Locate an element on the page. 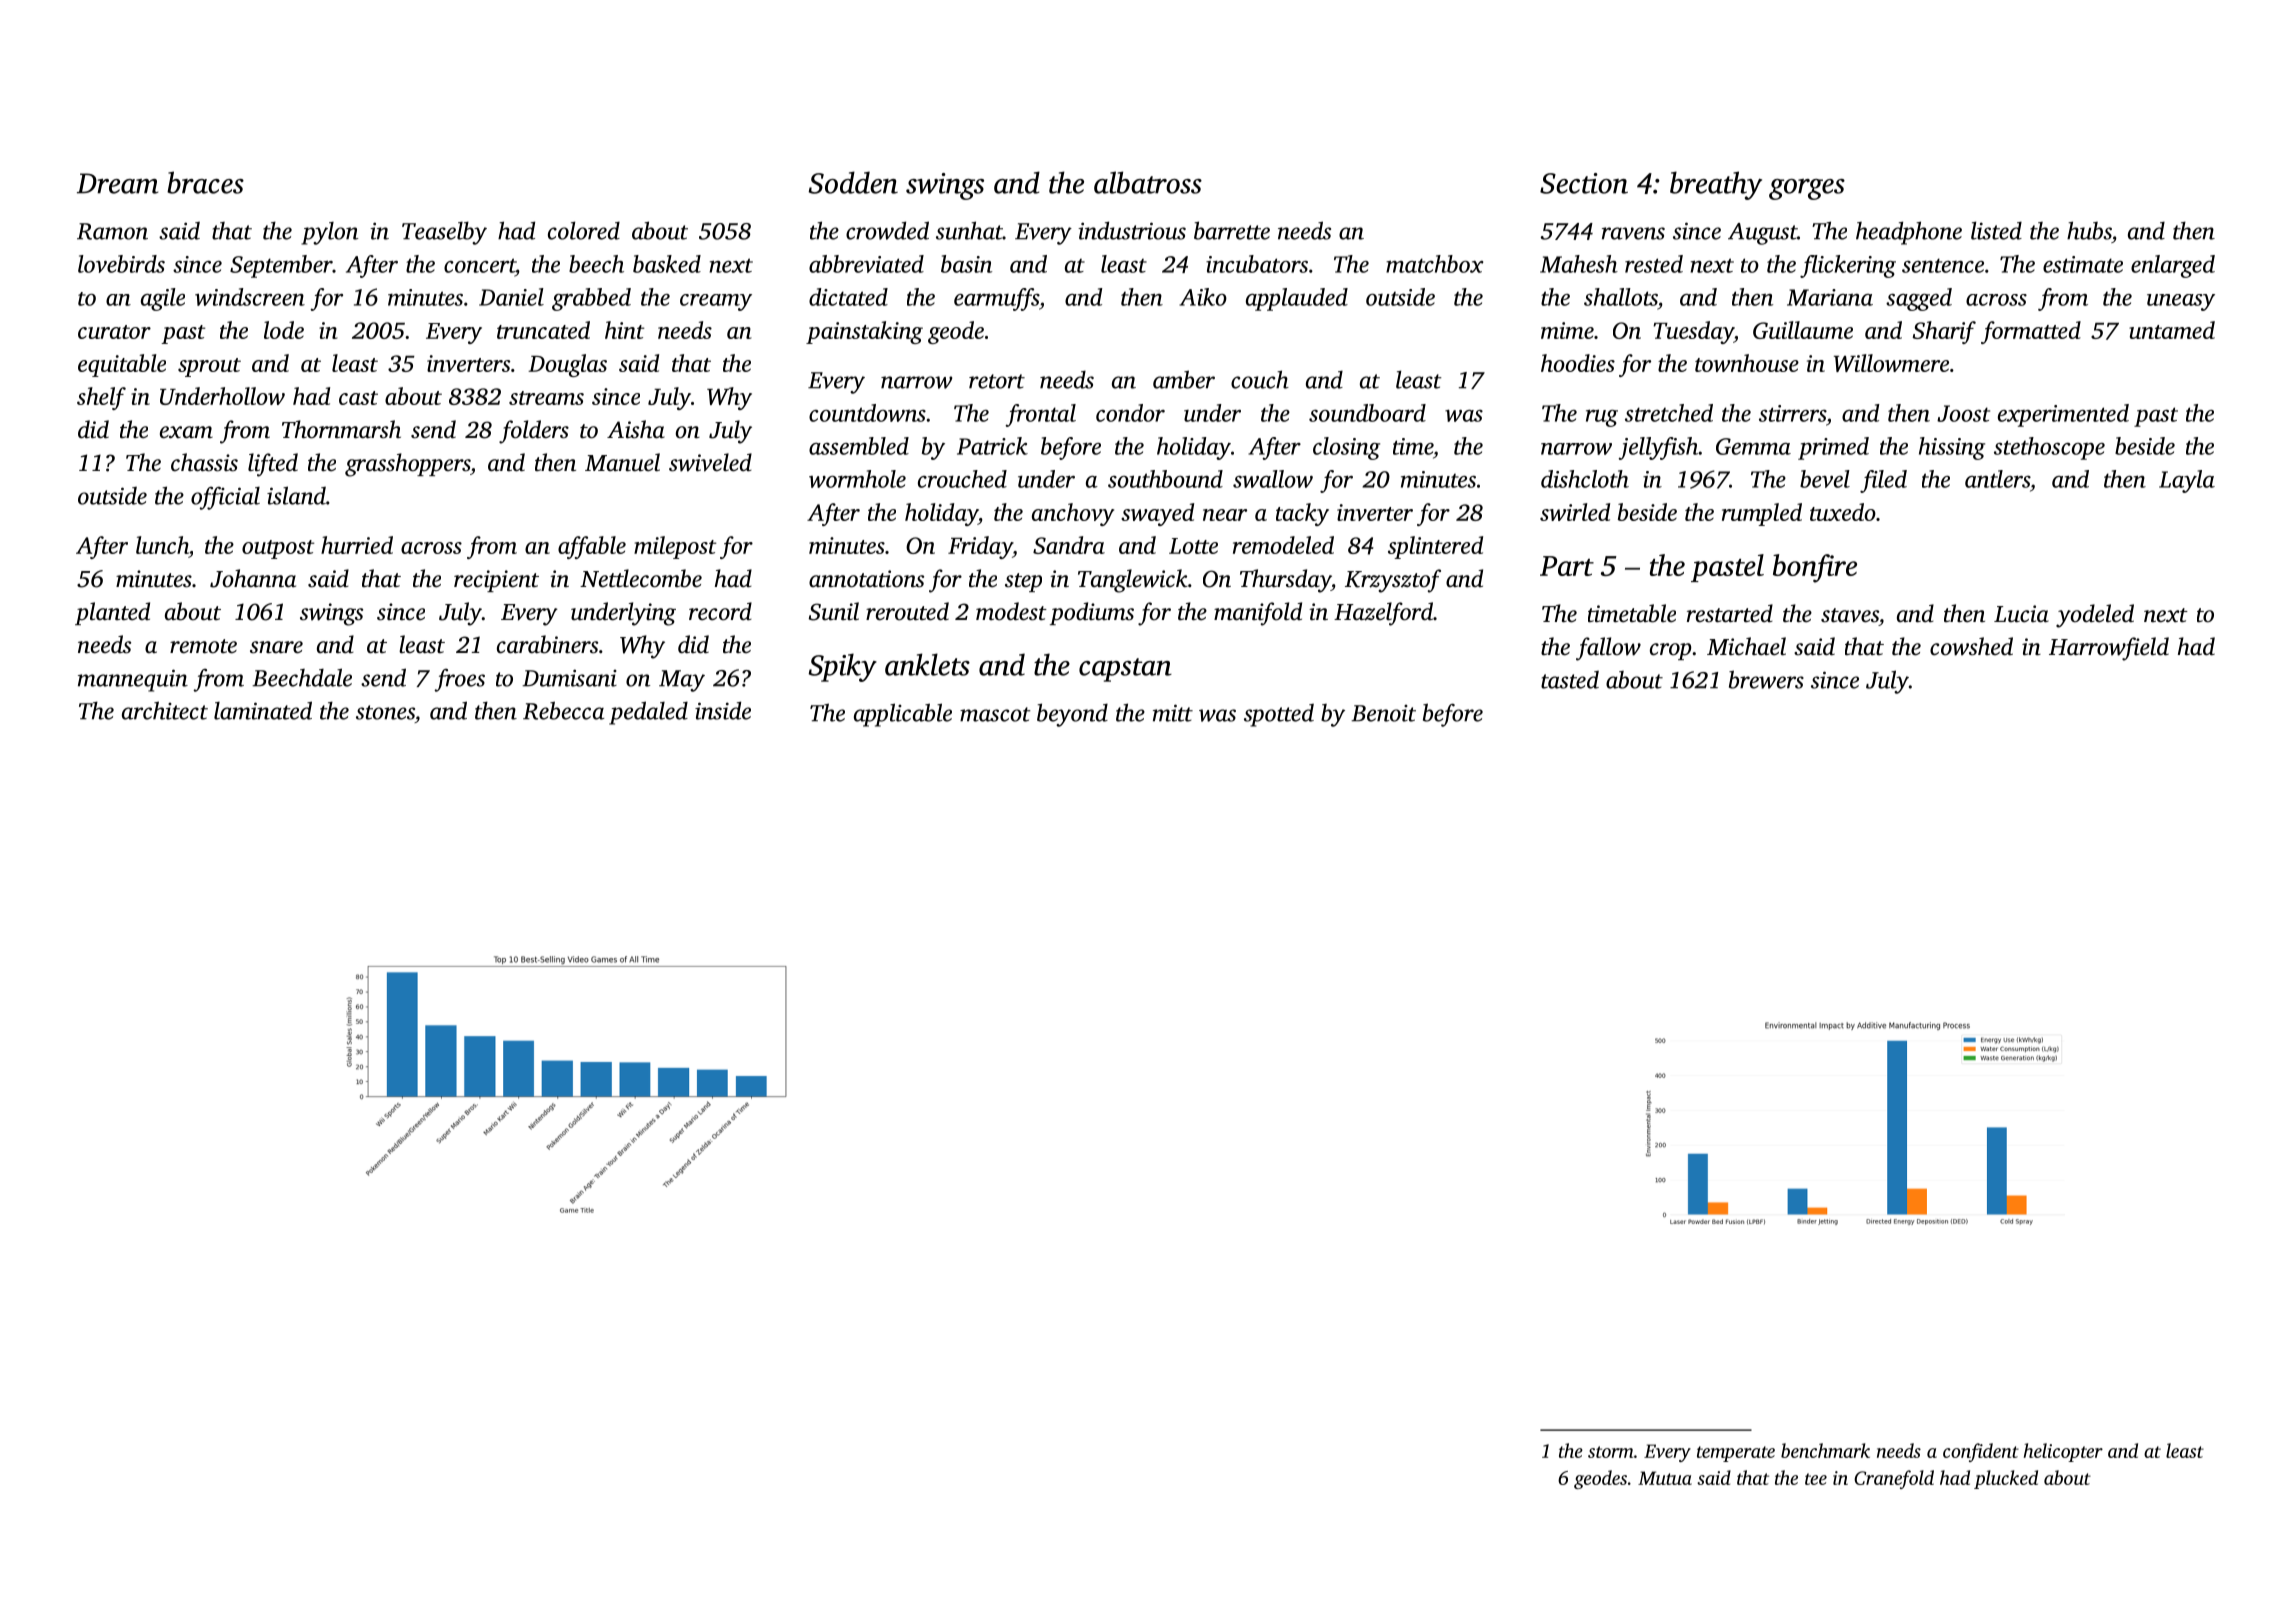  stones is located at coordinates (385, 712).
